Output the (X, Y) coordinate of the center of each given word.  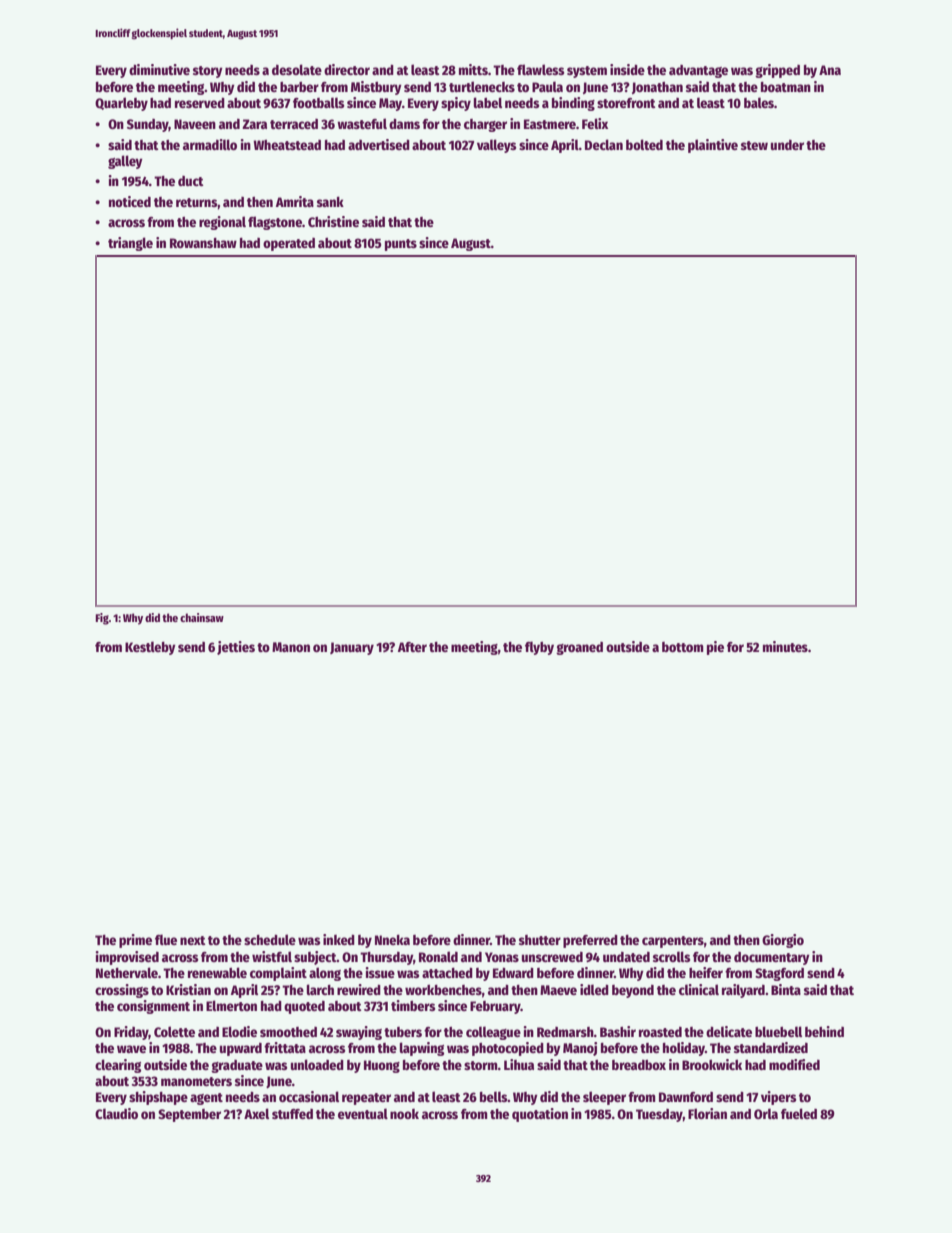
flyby (539, 648)
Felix (595, 123)
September (189, 1115)
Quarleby (121, 104)
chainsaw (202, 617)
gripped (777, 71)
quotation (540, 1115)
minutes (785, 646)
